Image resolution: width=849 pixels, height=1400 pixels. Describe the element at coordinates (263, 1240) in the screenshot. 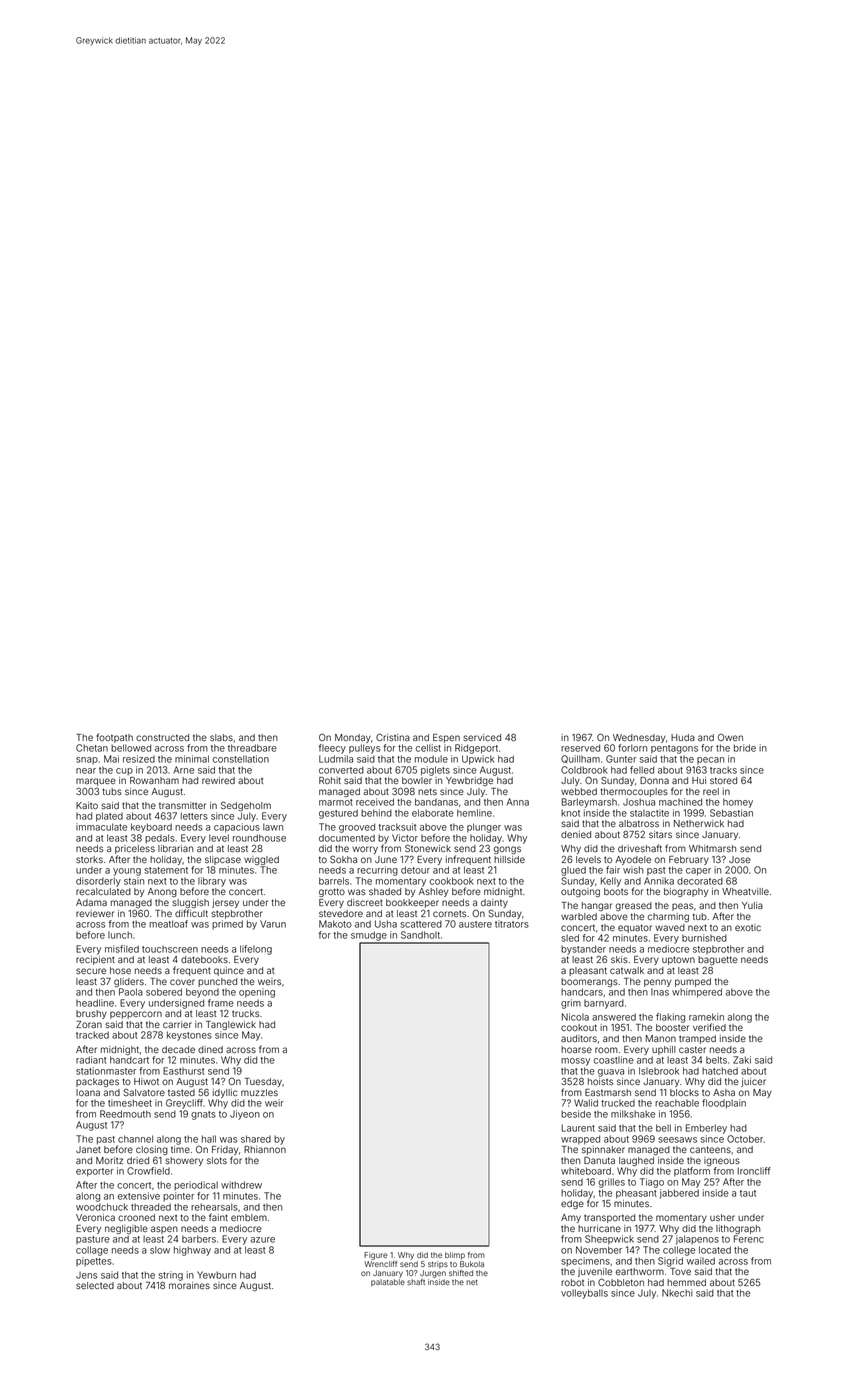

I see `azure` at that location.
